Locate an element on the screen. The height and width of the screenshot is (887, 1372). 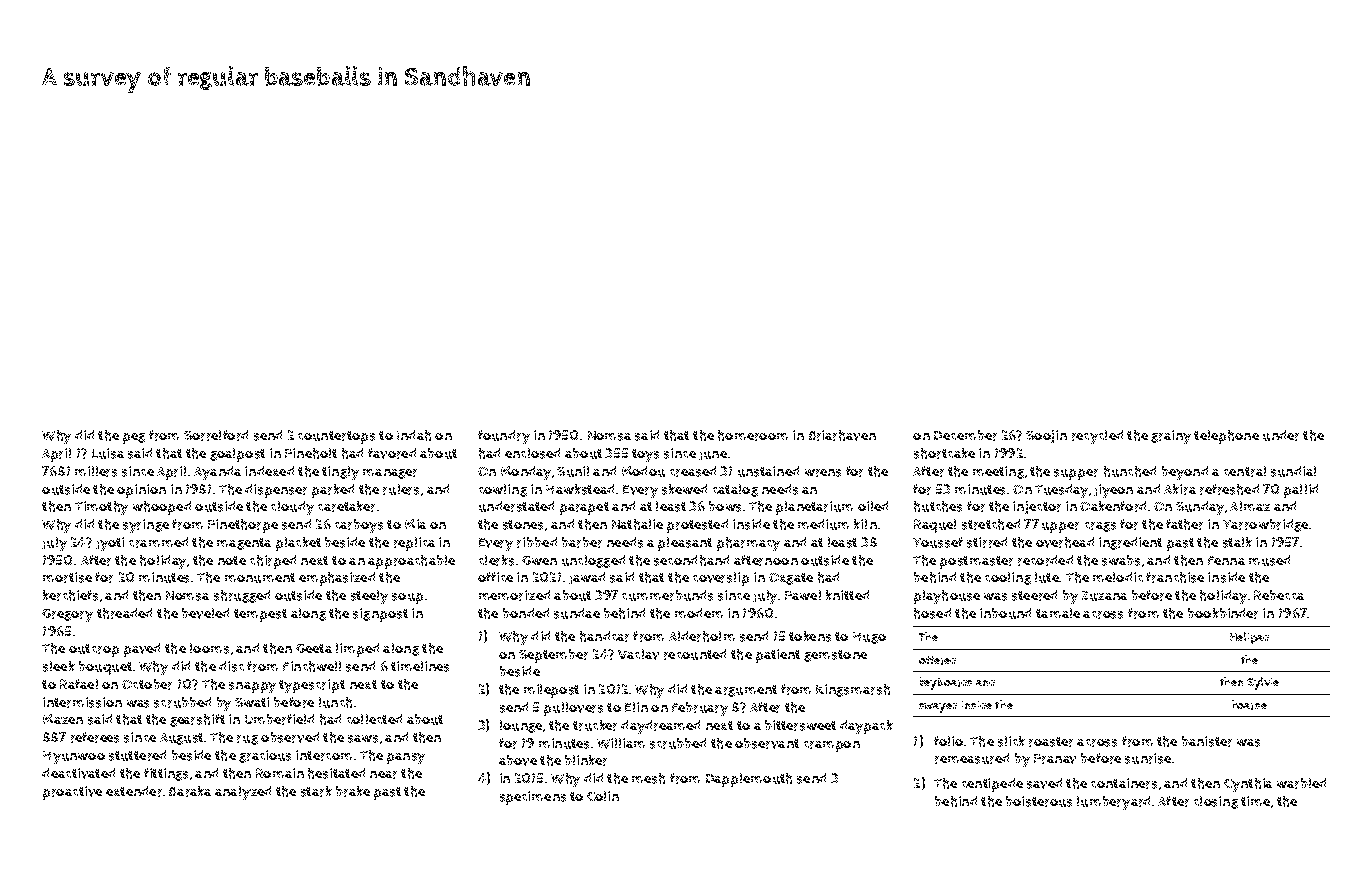
recorded is located at coordinates (1045, 560).
